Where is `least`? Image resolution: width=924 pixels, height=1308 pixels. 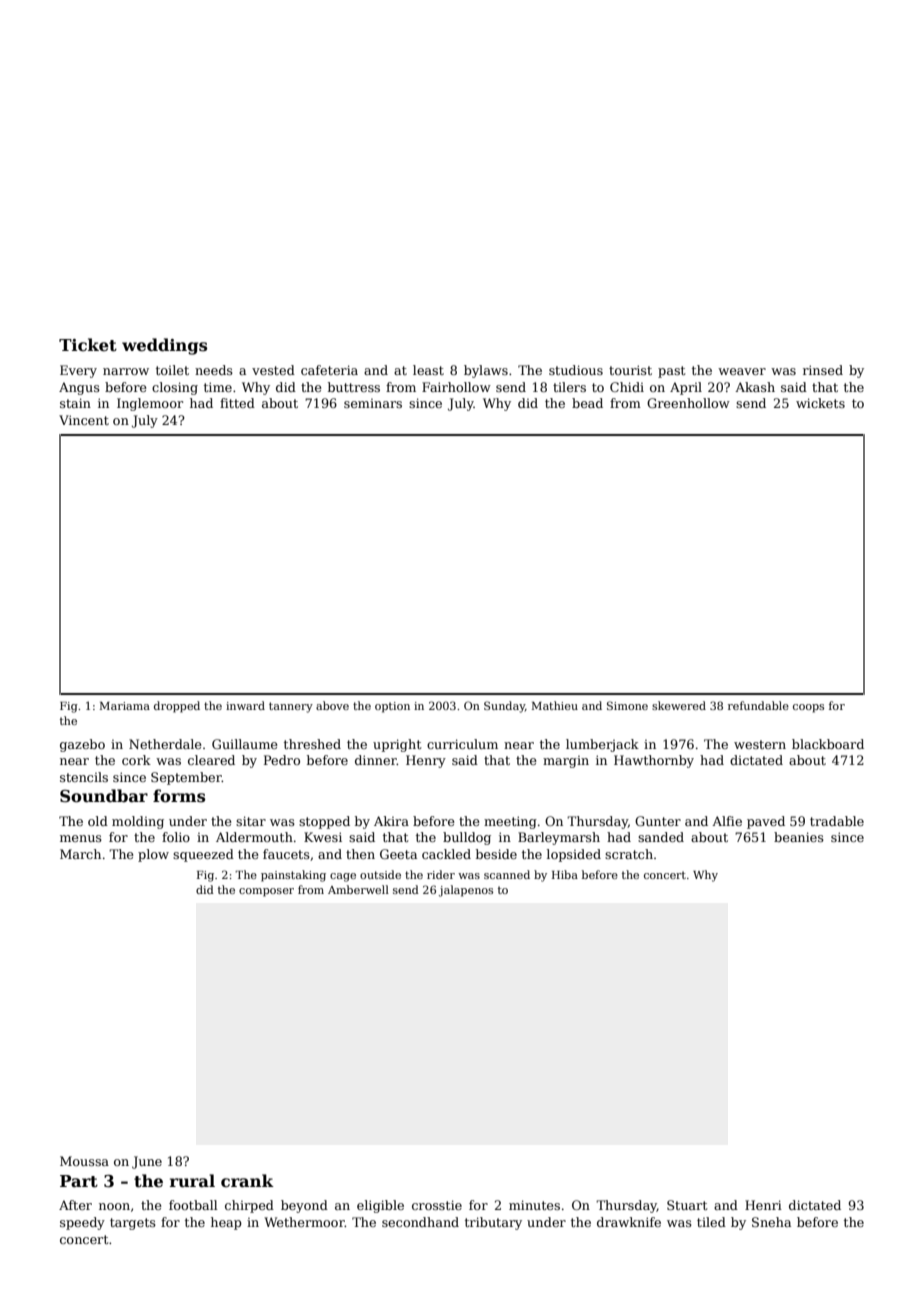
least is located at coordinates (428, 370).
